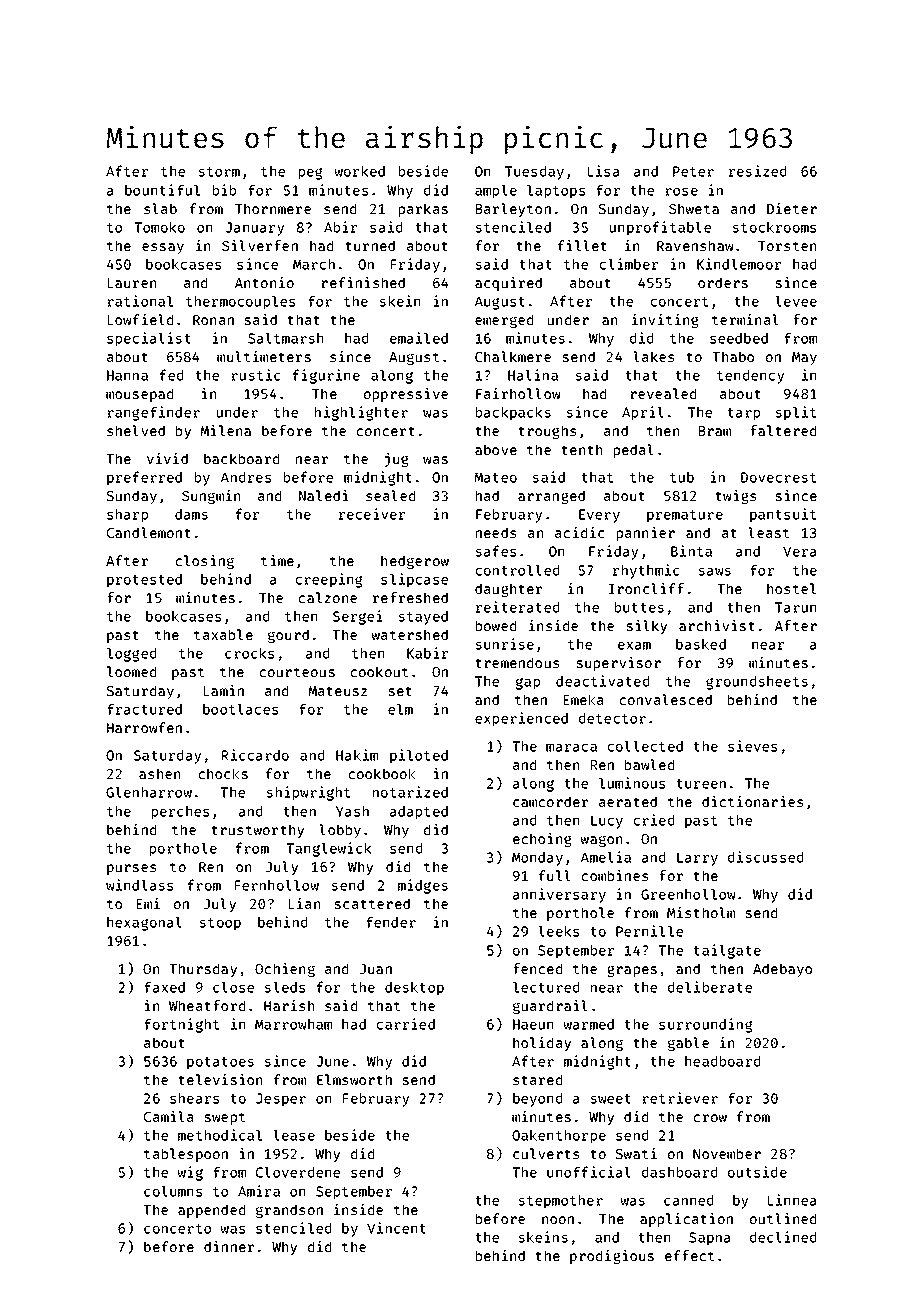 This screenshot has width=924, height=1314. Describe the element at coordinates (414, 989) in the screenshot. I see `desktop` at that location.
